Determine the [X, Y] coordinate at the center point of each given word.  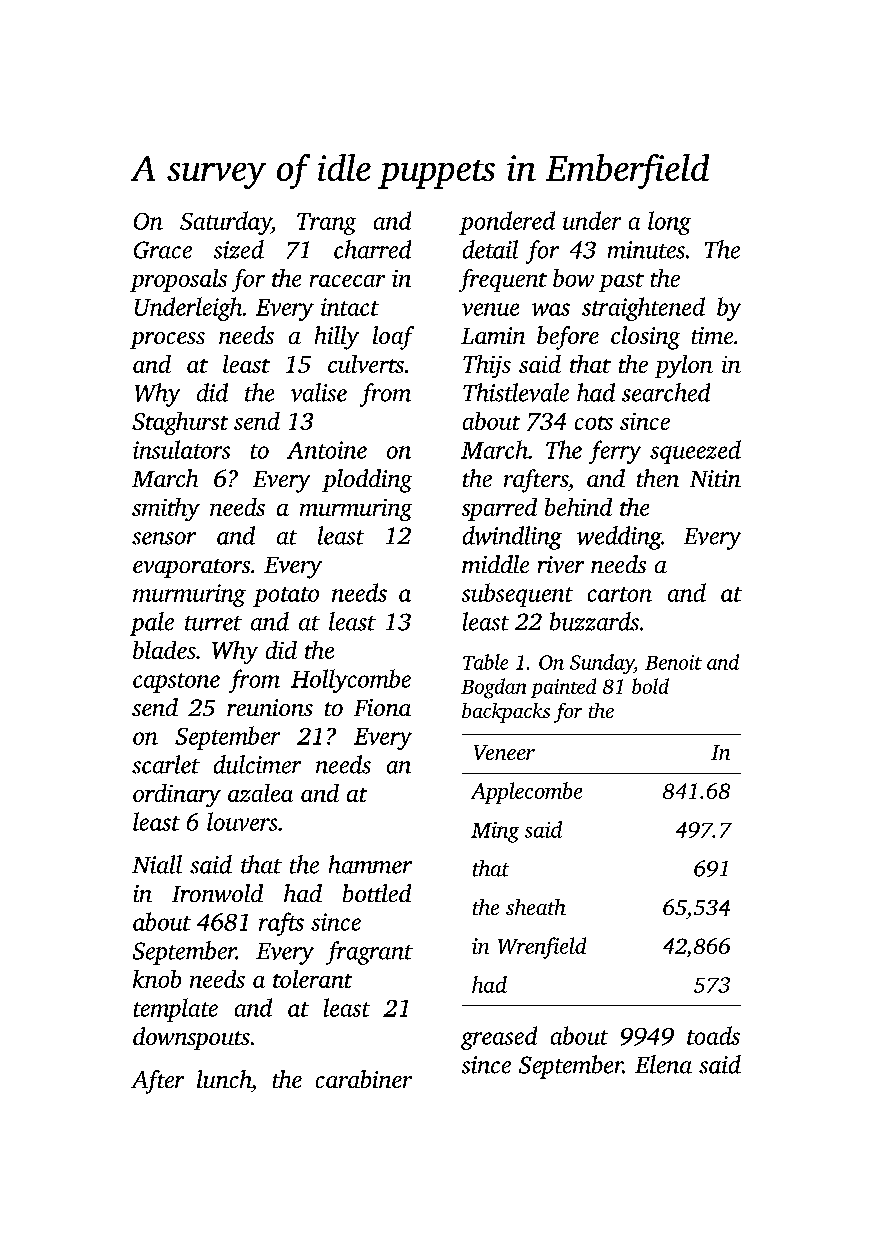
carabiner [364, 1079]
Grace [163, 250]
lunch [224, 1079]
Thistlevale [516, 392]
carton [620, 594]
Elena [663, 1064]
